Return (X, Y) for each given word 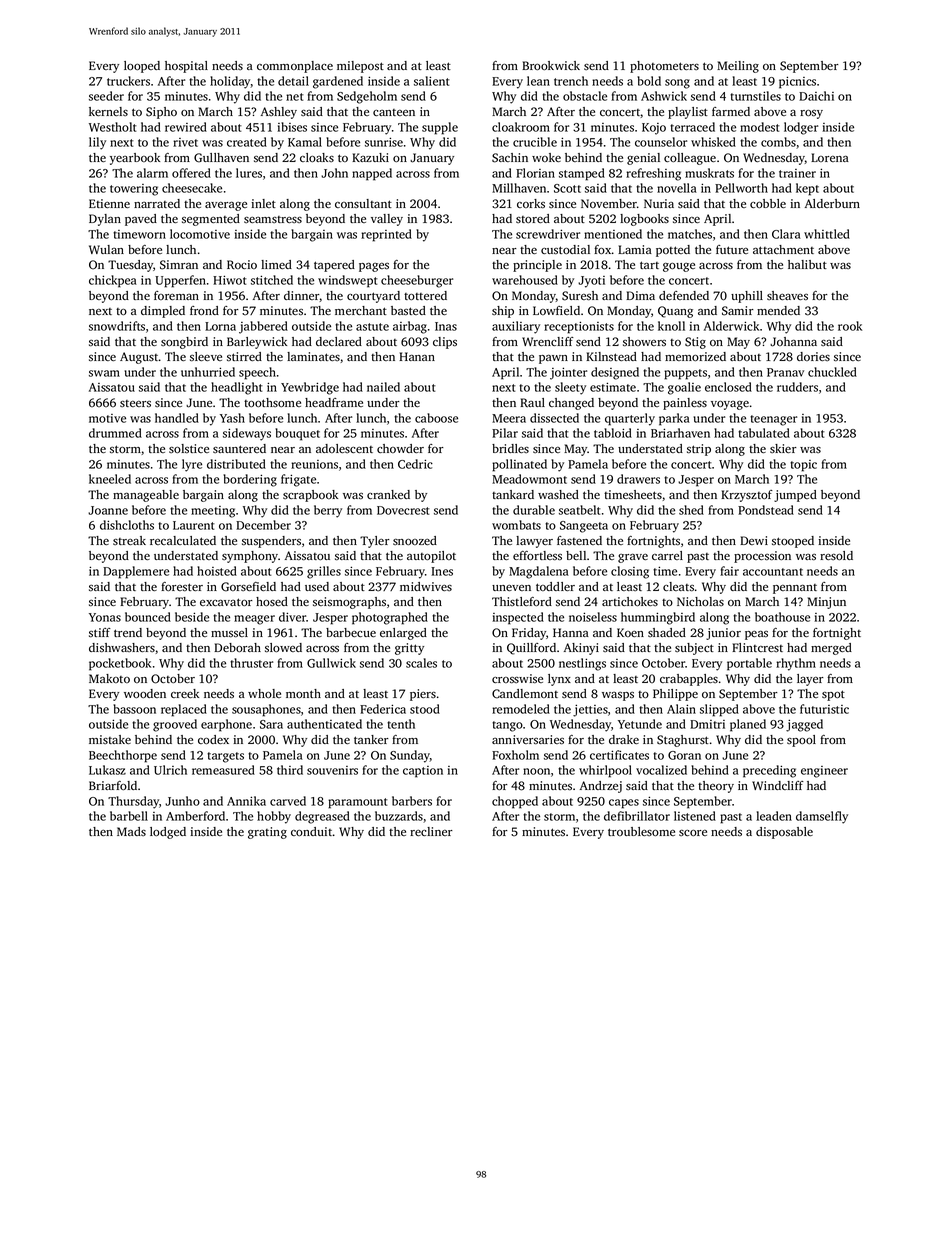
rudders (797, 387)
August (139, 358)
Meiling (738, 67)
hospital (186, 67)
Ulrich (170, 770)
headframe (334, 402)
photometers (664, 67)
